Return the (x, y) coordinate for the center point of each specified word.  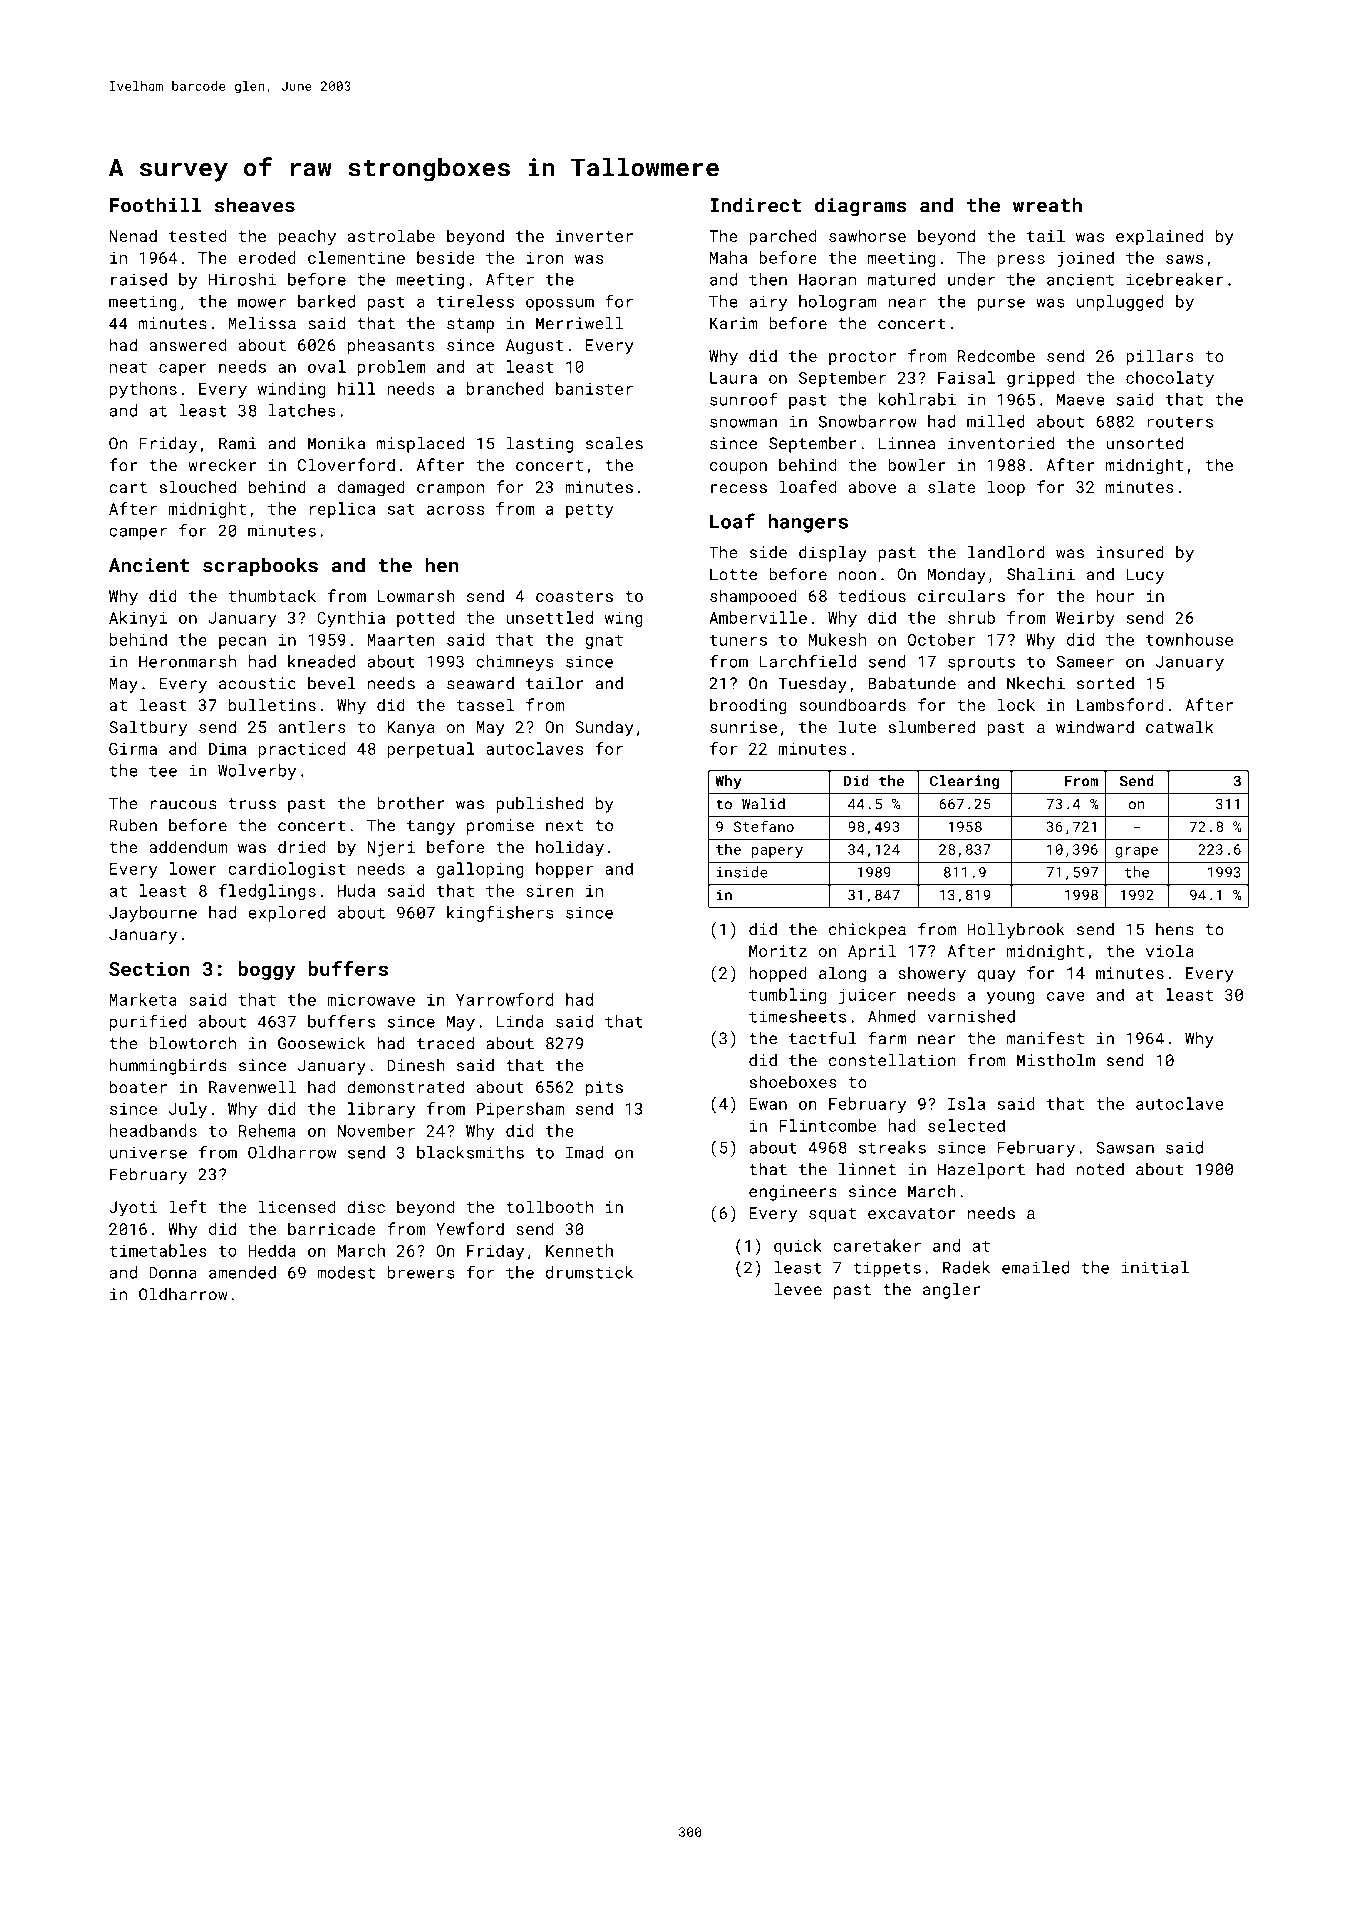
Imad (584, 1152)
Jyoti (133, 1209)
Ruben (133, 825)
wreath (1047, 205)
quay (996, 976)
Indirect (755, 205)
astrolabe (391, 235)
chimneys (515, 663)
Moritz (778, 951)
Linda (520, 1021)
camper (138, 533)
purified (148, 1023)
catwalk (1179, 726)
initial (1155, 1267)
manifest (1045, 1038)
